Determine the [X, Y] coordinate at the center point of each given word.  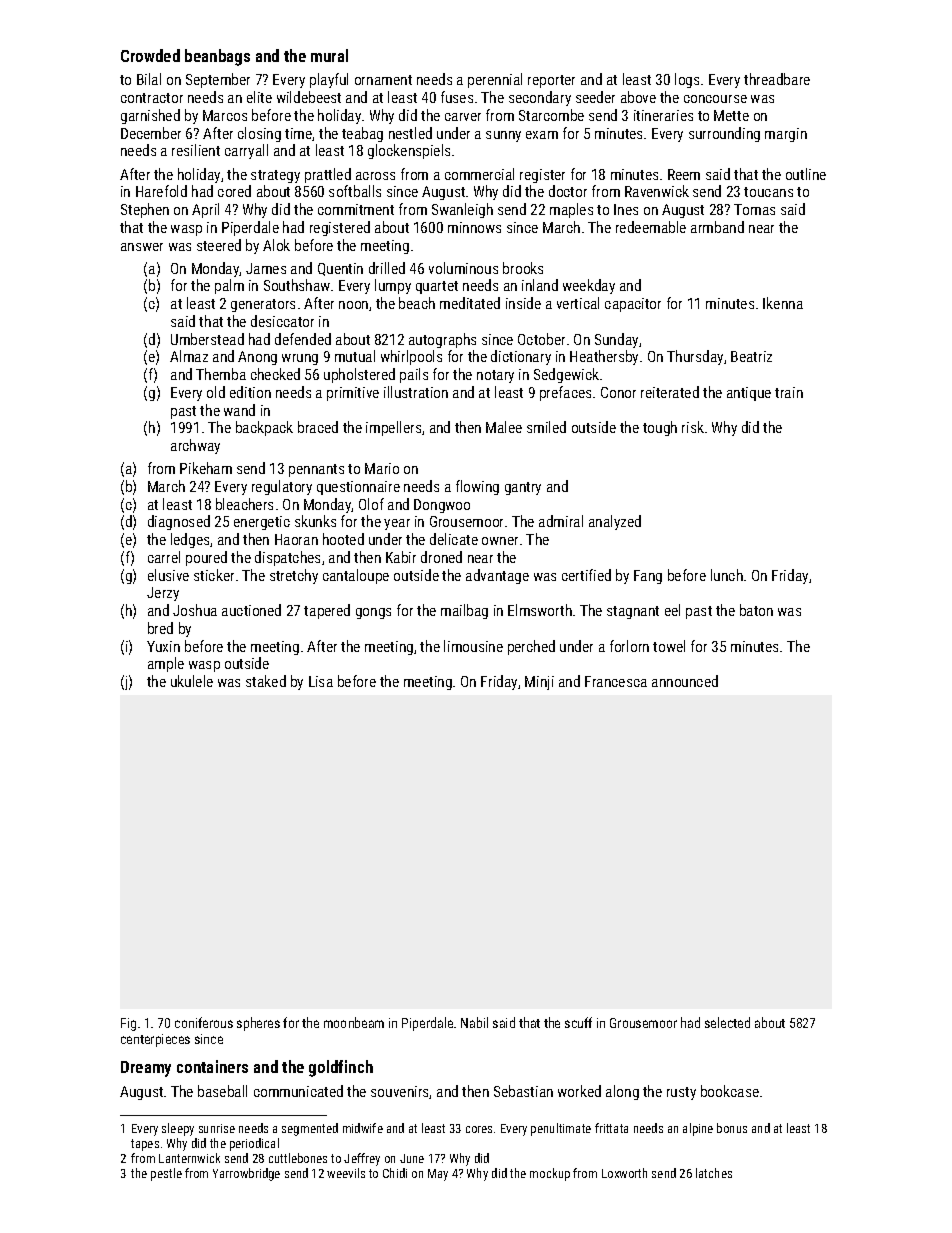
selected [727, 1022]
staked [266, 681]
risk [693, 427]
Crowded [150, 55]
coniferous [204, 1022]
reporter [551, 81]
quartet [437, 287]
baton [756, 610]
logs [687, 80]
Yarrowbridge [246, 1174]
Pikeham [206, 468]
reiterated [670, 392]
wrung [300, 359]
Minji [539, 683]
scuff [578, 1022]
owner [500, 541]
